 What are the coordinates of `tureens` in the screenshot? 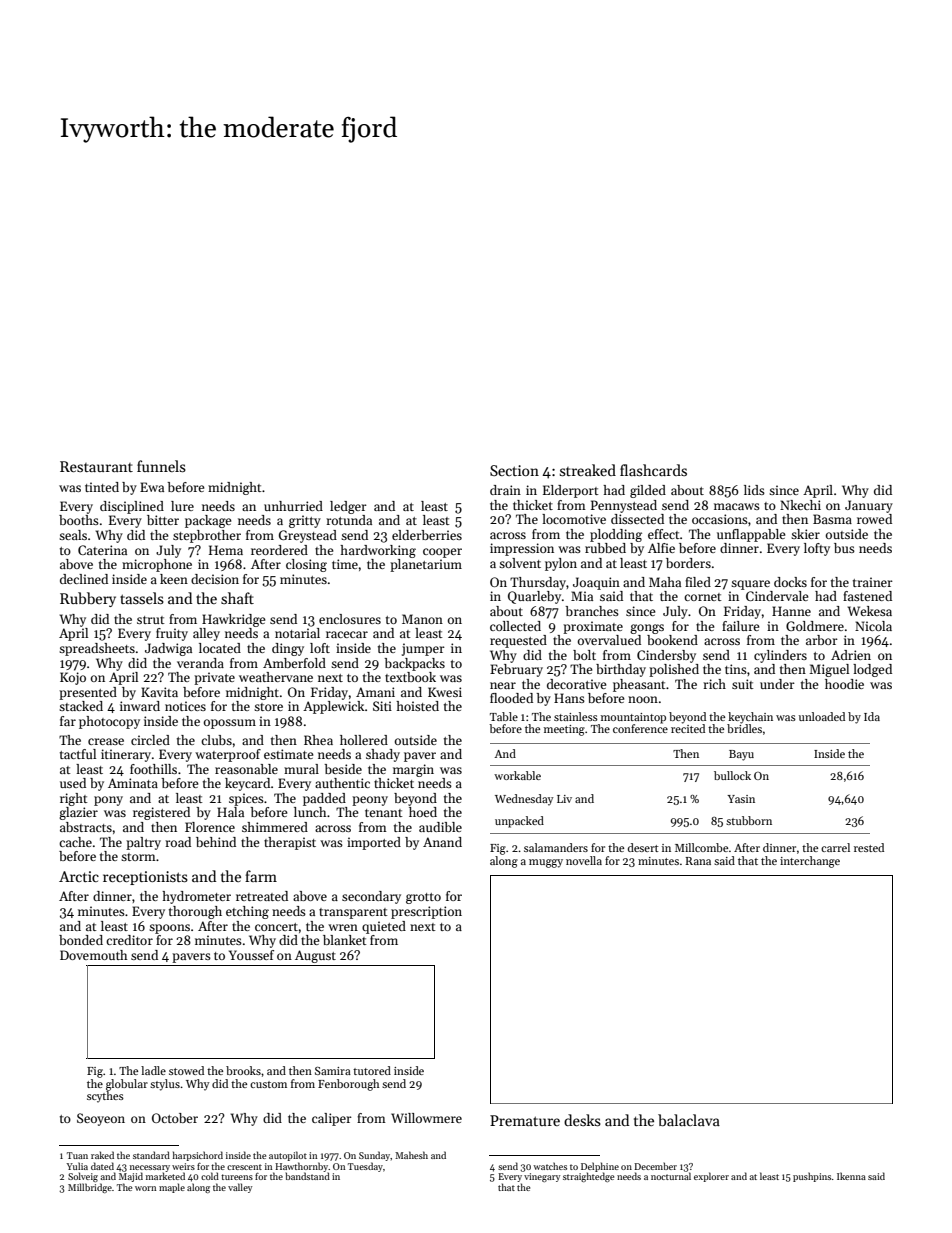 It's located at (237, 1177).
